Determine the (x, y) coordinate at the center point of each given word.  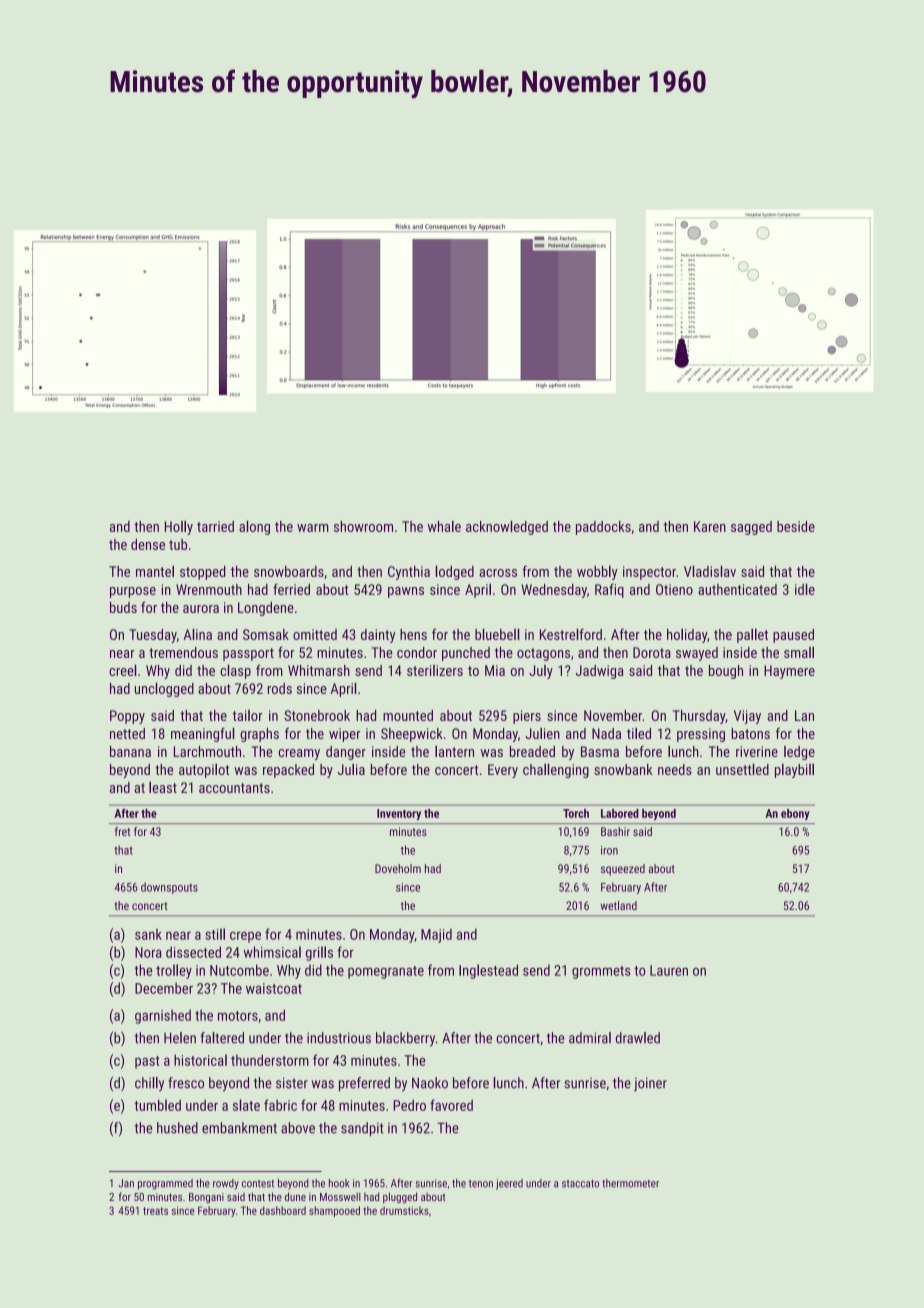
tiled (639, 733)
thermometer (630, 1183)
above (298, 1128)
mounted (408, 715)
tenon (481, 1184)
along (254, 527)
